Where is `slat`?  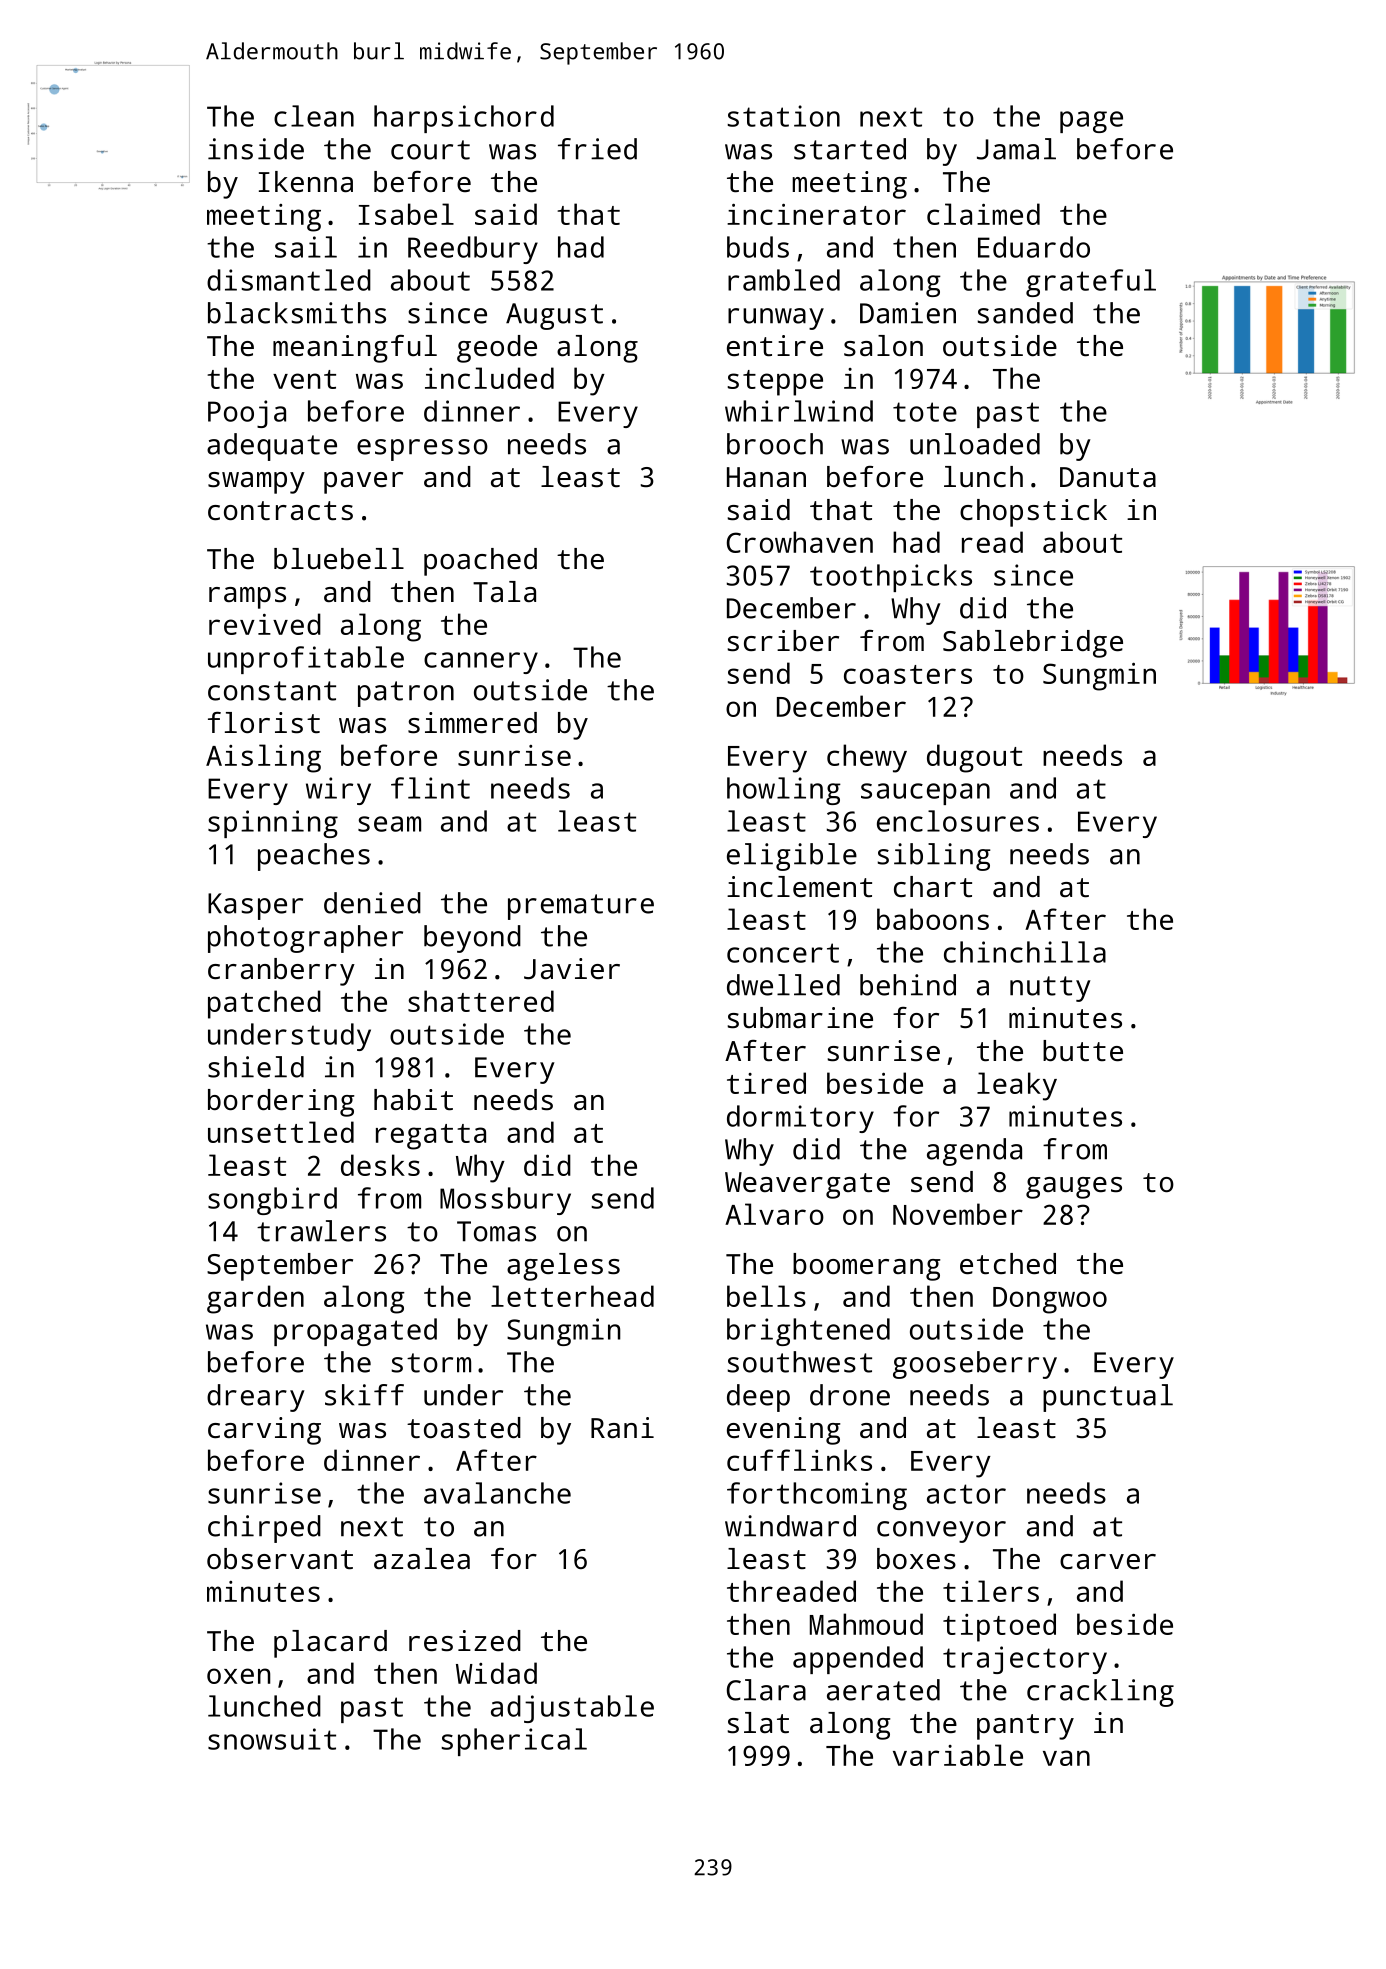 slat is located at coordinates (758, 1723).
